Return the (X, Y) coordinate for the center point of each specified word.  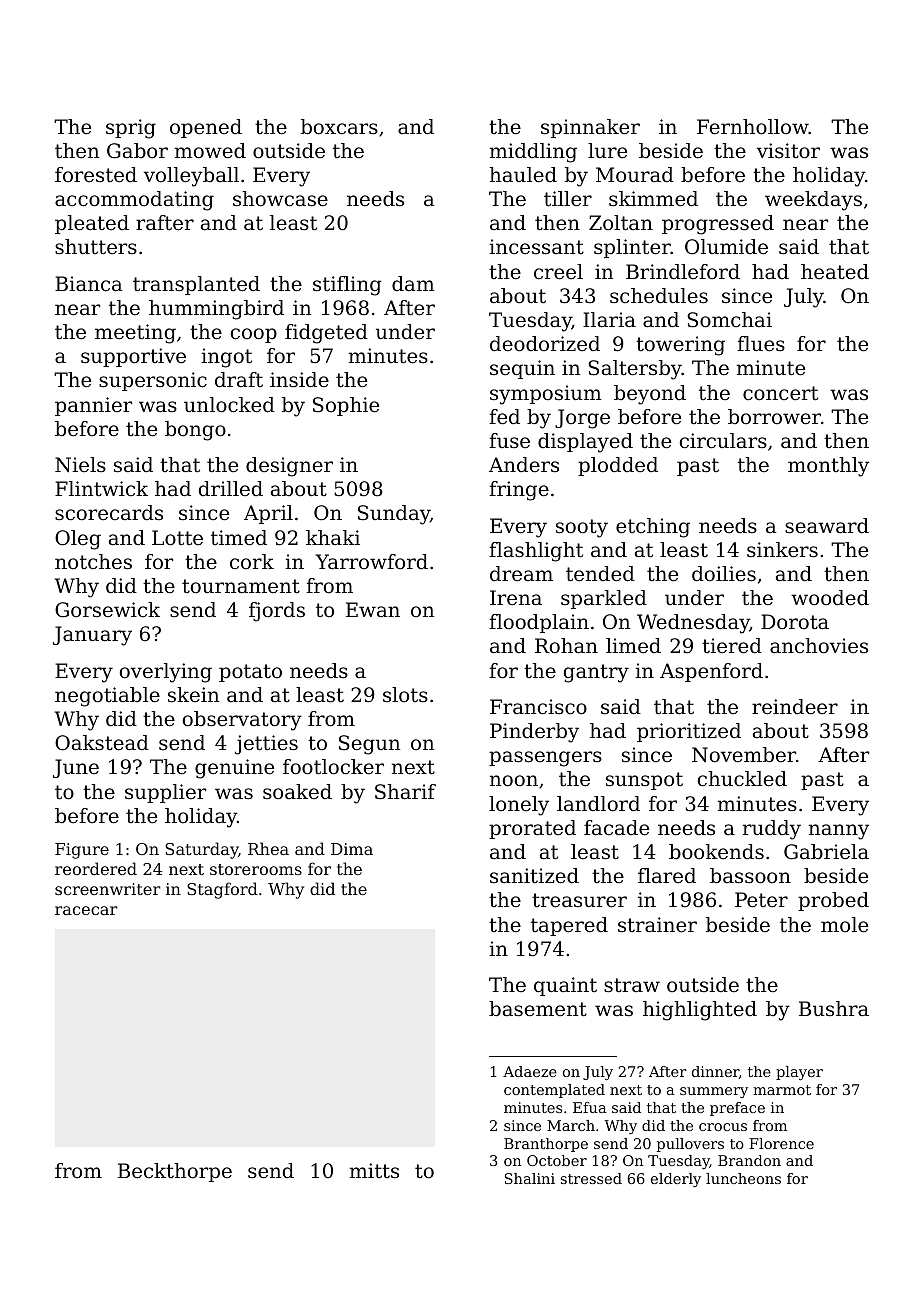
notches (93, 562)
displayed (585, 443)
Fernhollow (753, 127)
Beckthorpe (175, 1172)
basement (538, 1009)
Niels (80, 465)
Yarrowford (371, 562)
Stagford (222, 890)
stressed (591, 1178)
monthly (828, 467)
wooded (830, 598)
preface (737, 1109)
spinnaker (590, 128)
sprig (131, 129)
